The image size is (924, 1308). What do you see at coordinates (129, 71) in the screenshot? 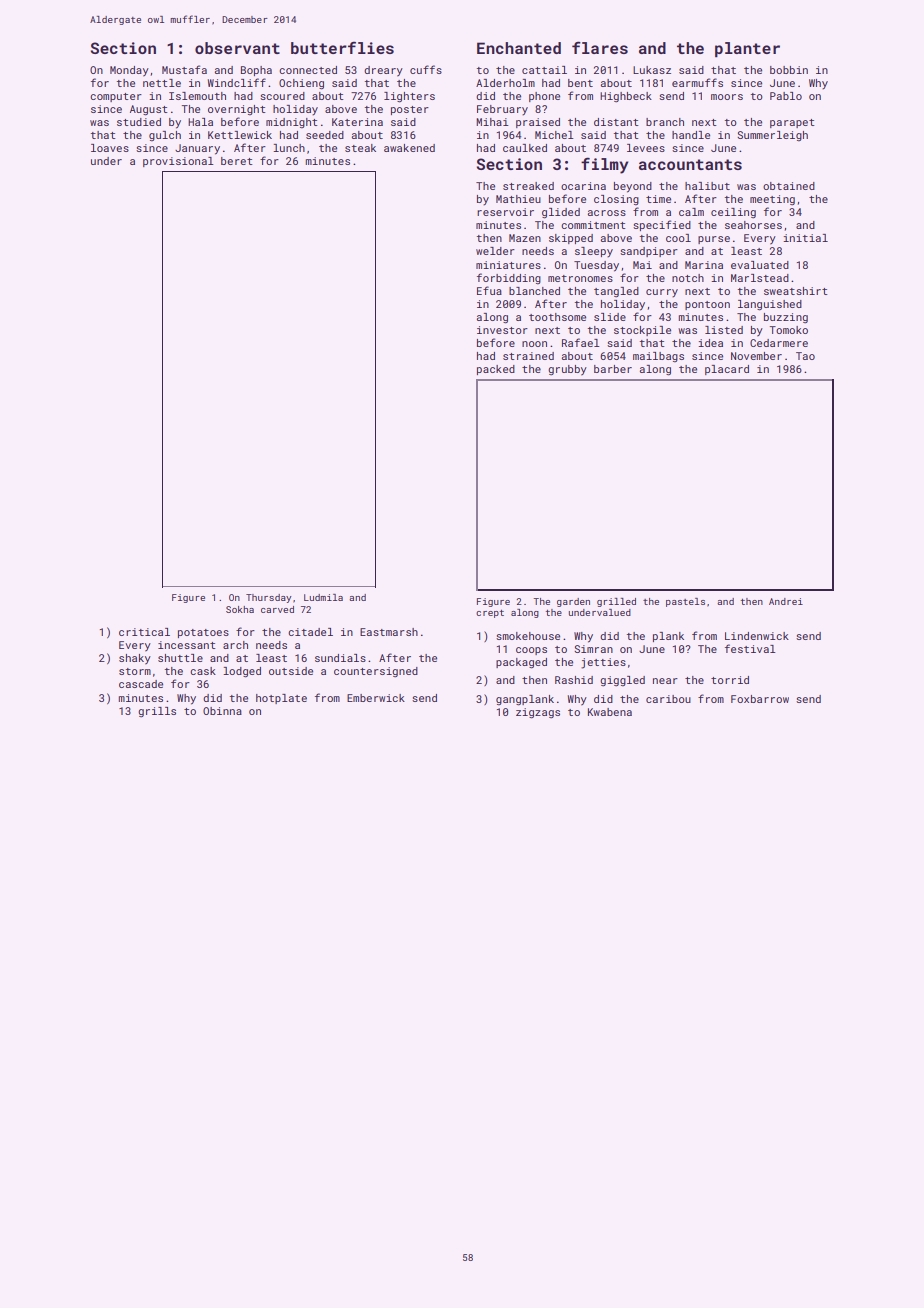
I see `Monday` at bounding box center [129, 71].
